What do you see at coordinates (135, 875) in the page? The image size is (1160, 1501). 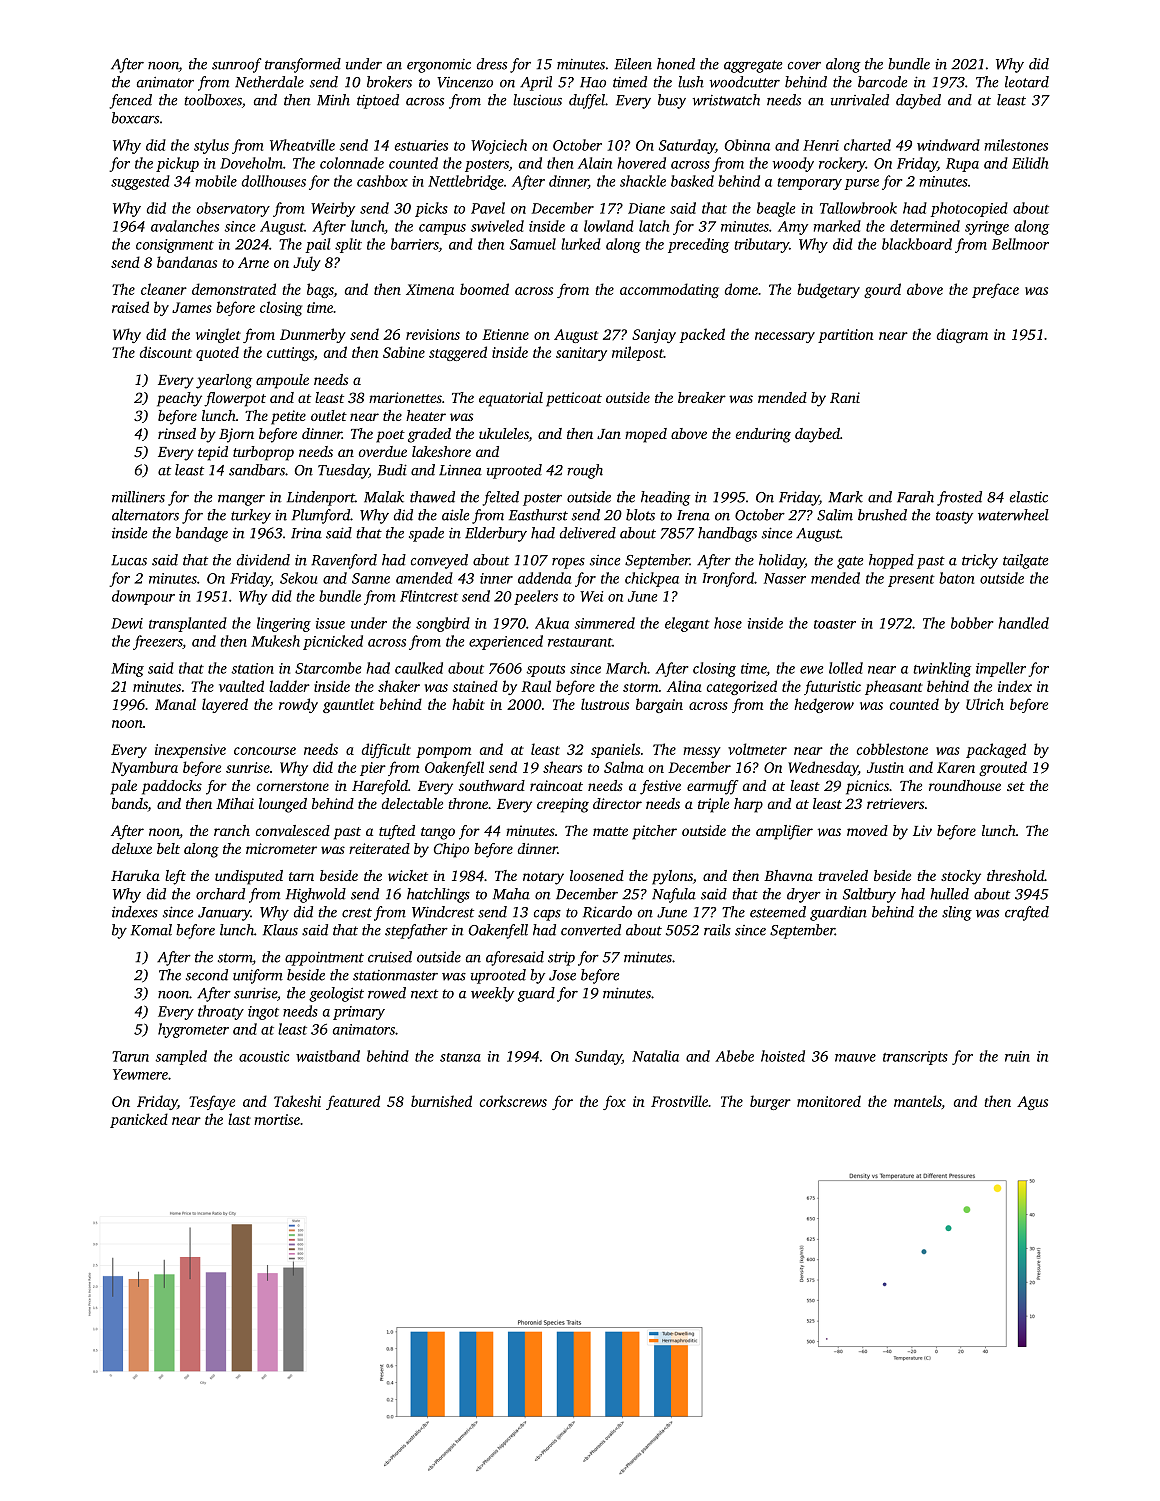 I see `Haruka` at bounding box center [135, 875].
